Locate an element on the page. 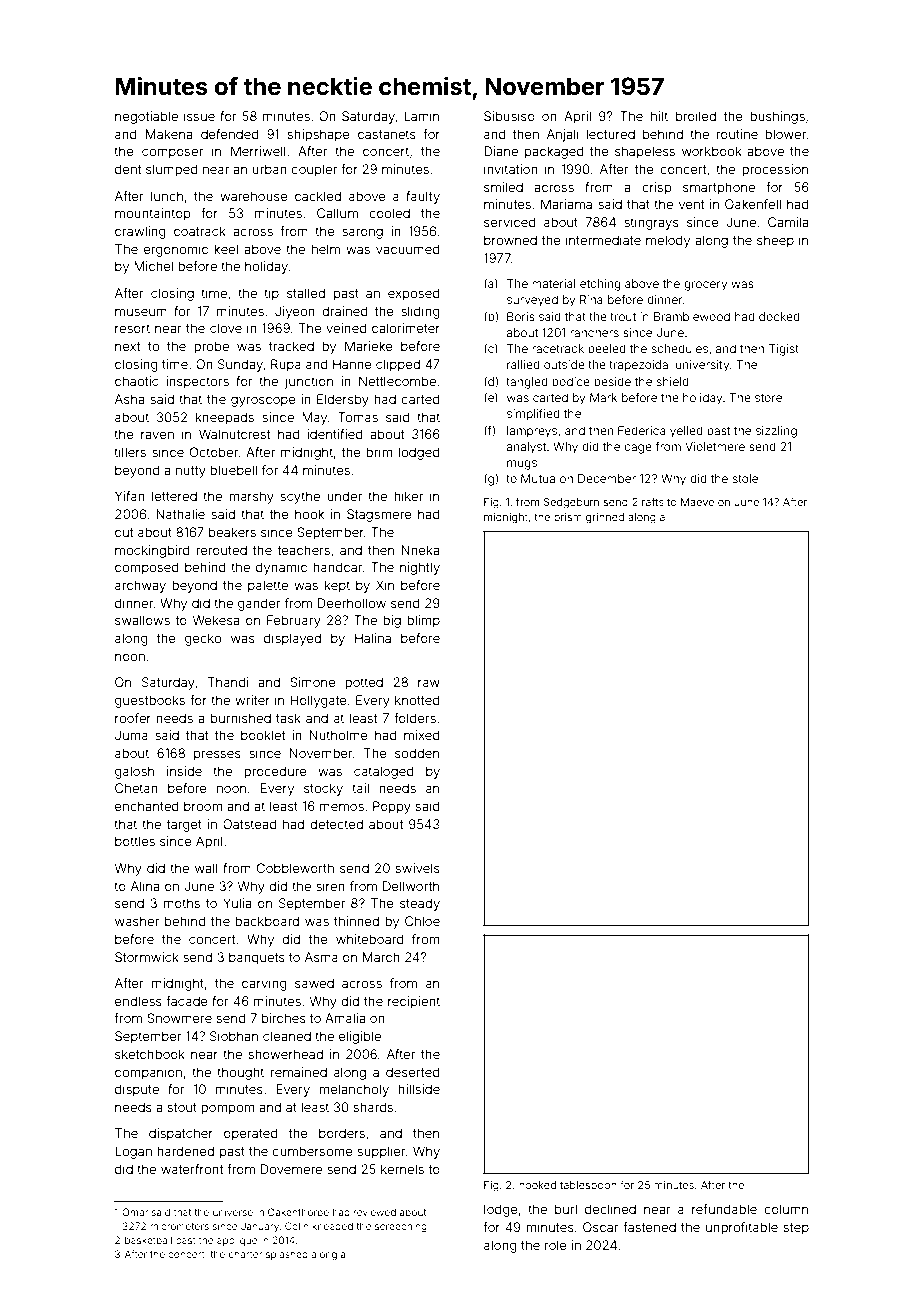 The image size is (924, 1308). Nettlecombe is located at coordinates (397, 381).
